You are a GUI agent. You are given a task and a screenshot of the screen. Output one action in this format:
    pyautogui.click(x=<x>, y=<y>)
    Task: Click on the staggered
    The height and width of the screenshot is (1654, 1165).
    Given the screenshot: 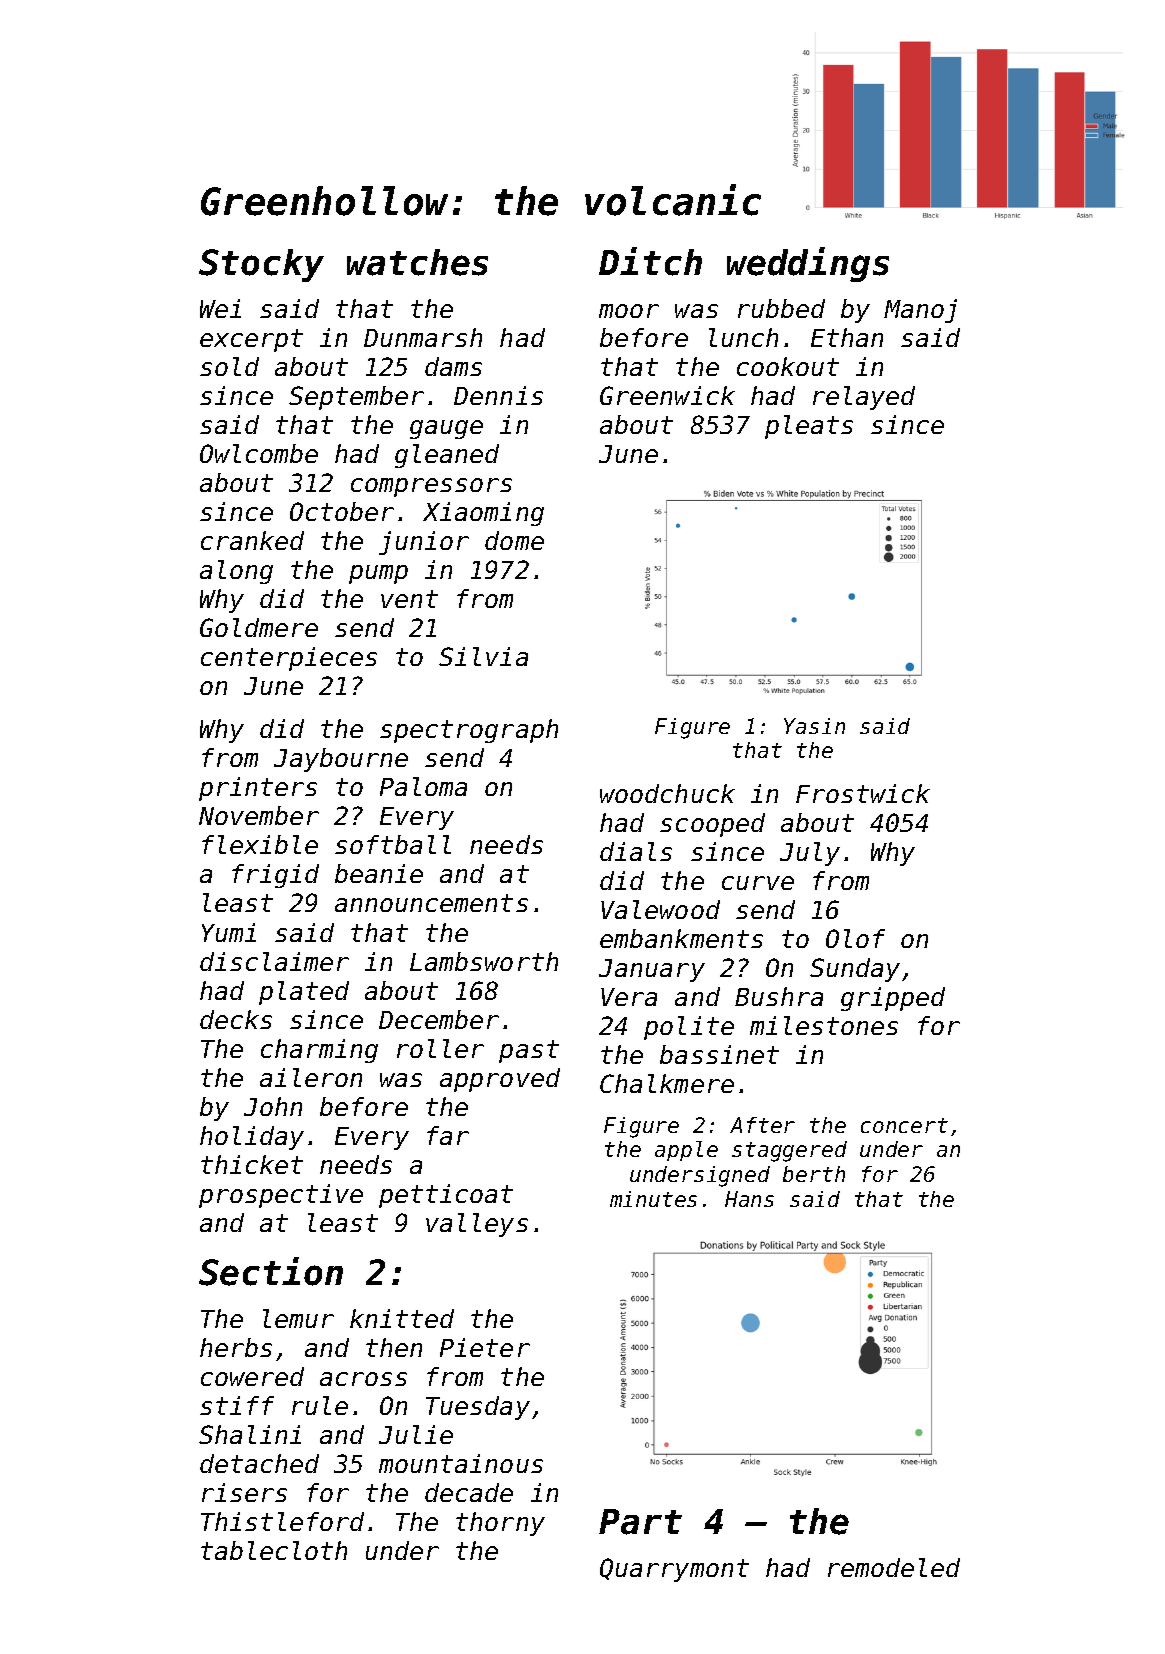 What is the action you would take?
    pyautogui.click(x=789, y=1151)
